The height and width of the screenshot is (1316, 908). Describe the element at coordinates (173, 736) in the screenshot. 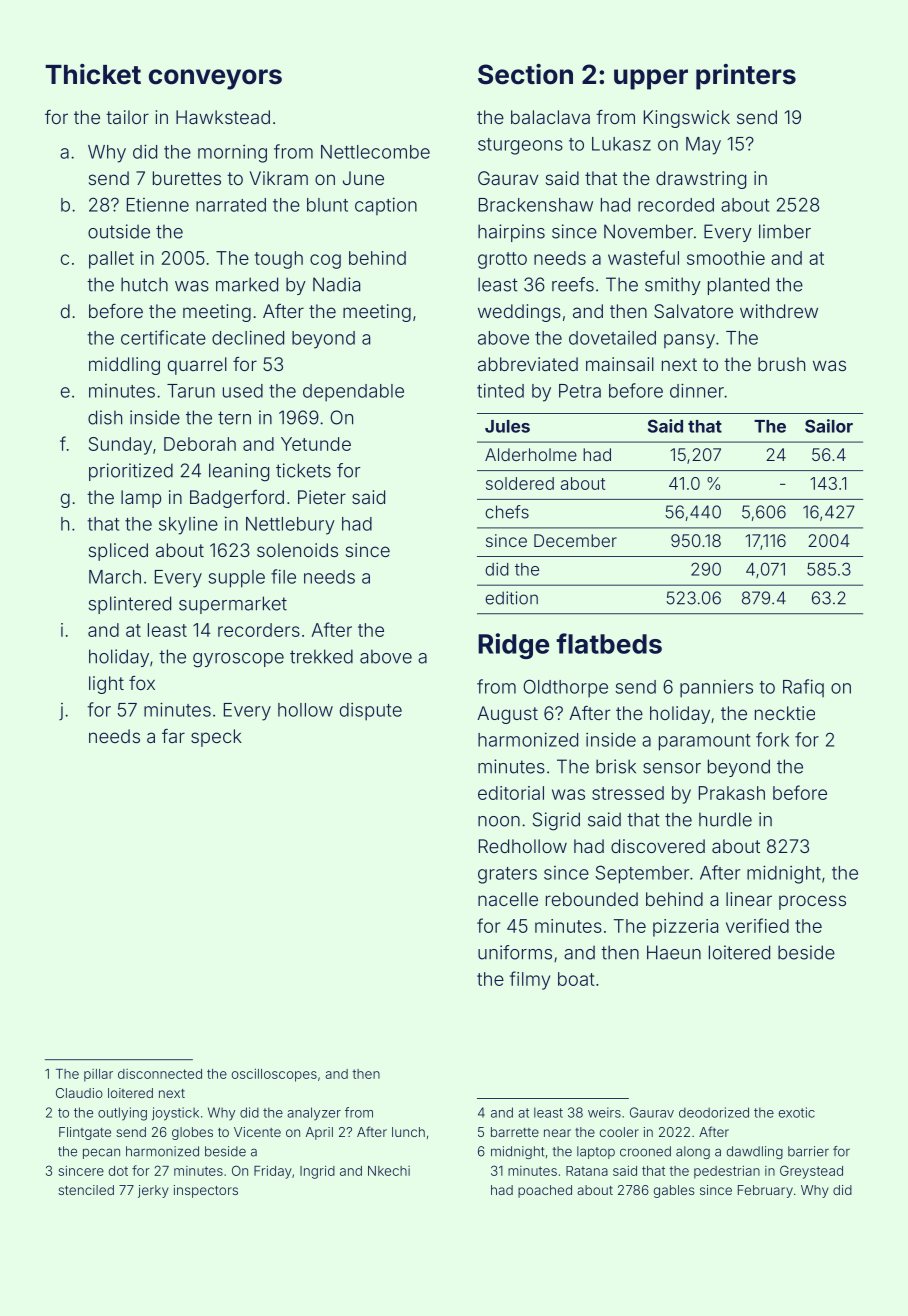

I see `far` at that location.
